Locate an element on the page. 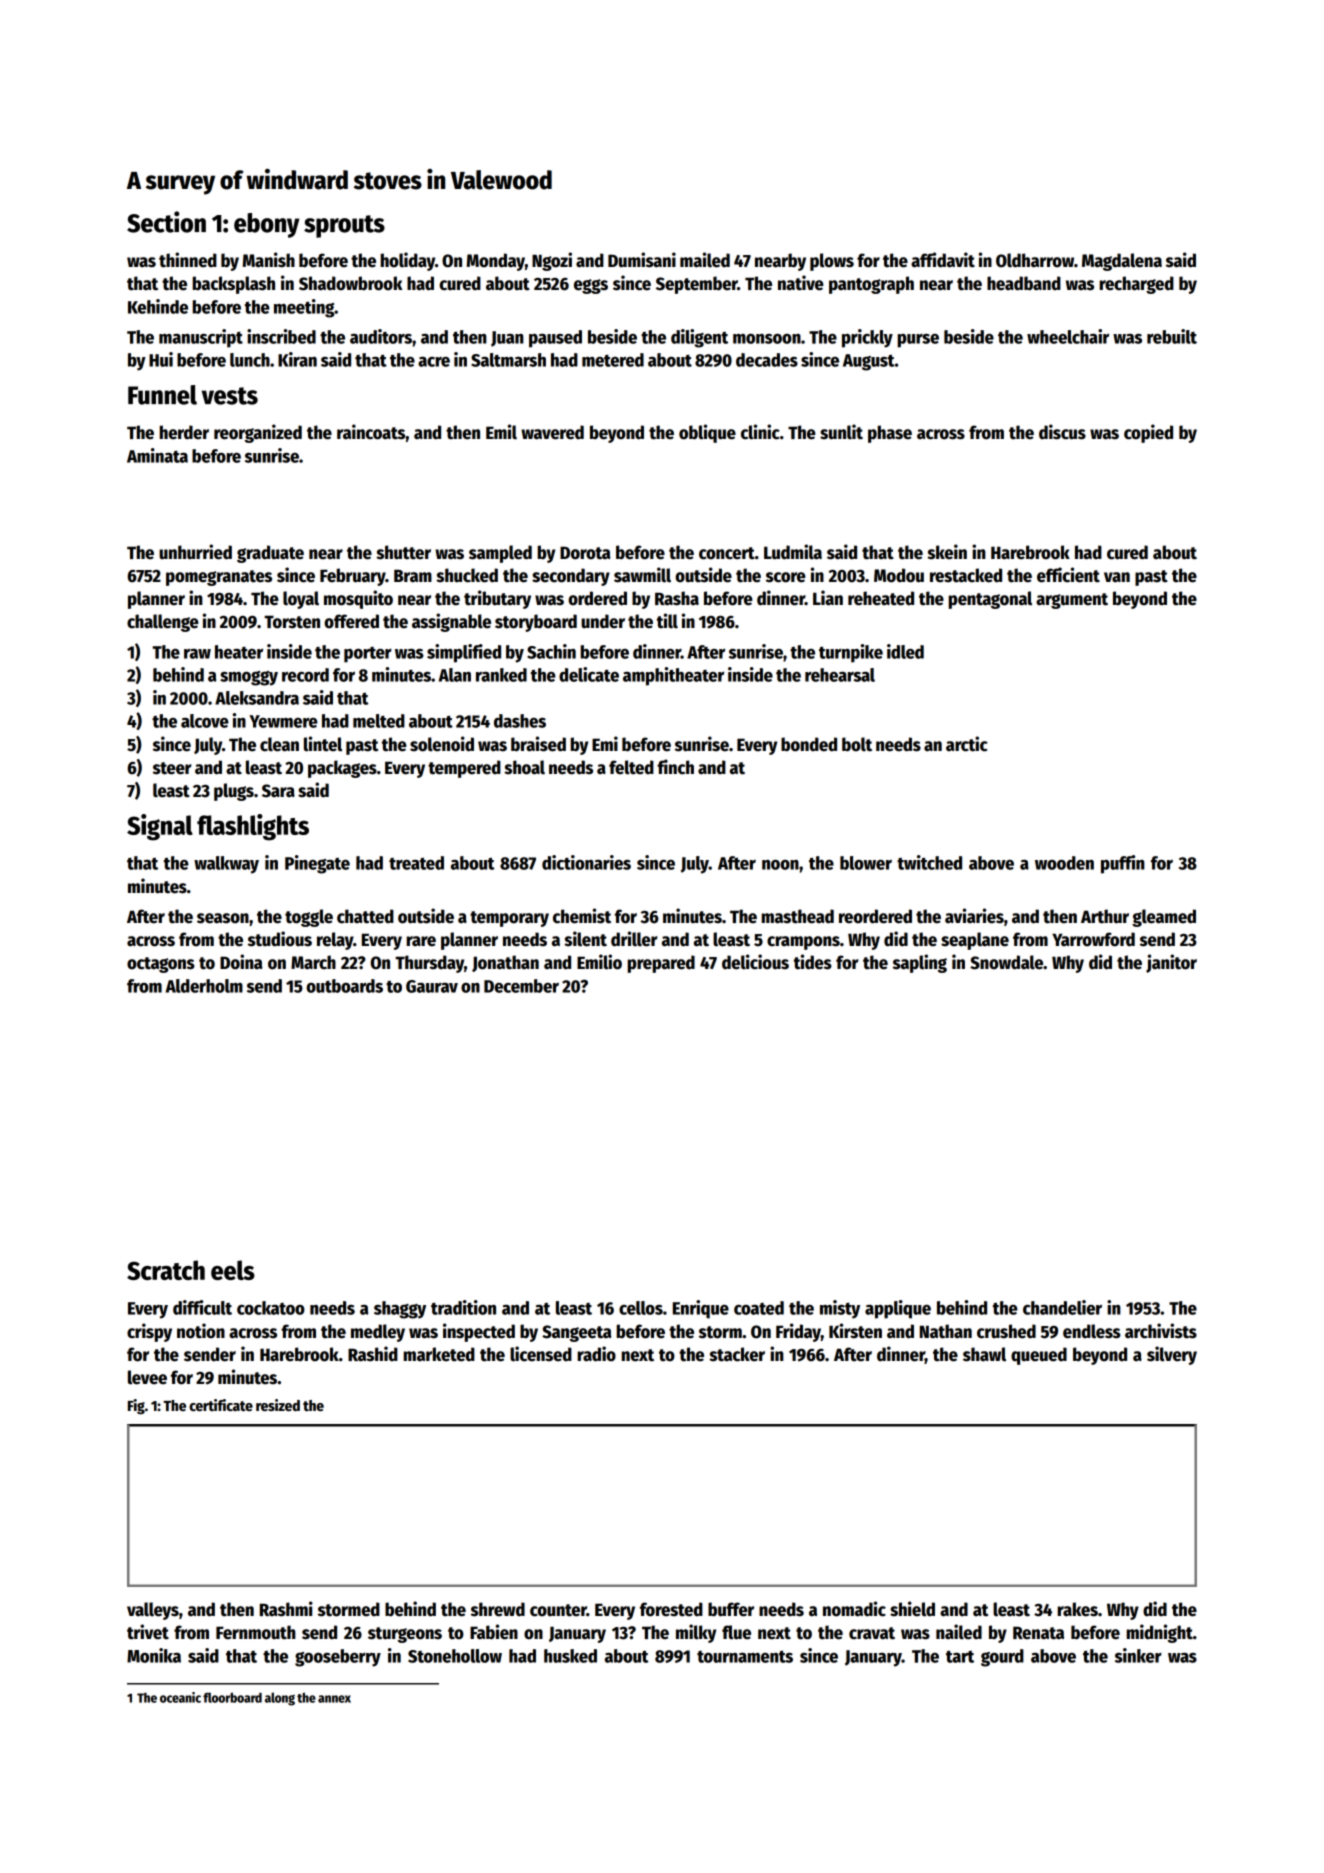  Oldharrow is located at coordinates (1035, 260).
